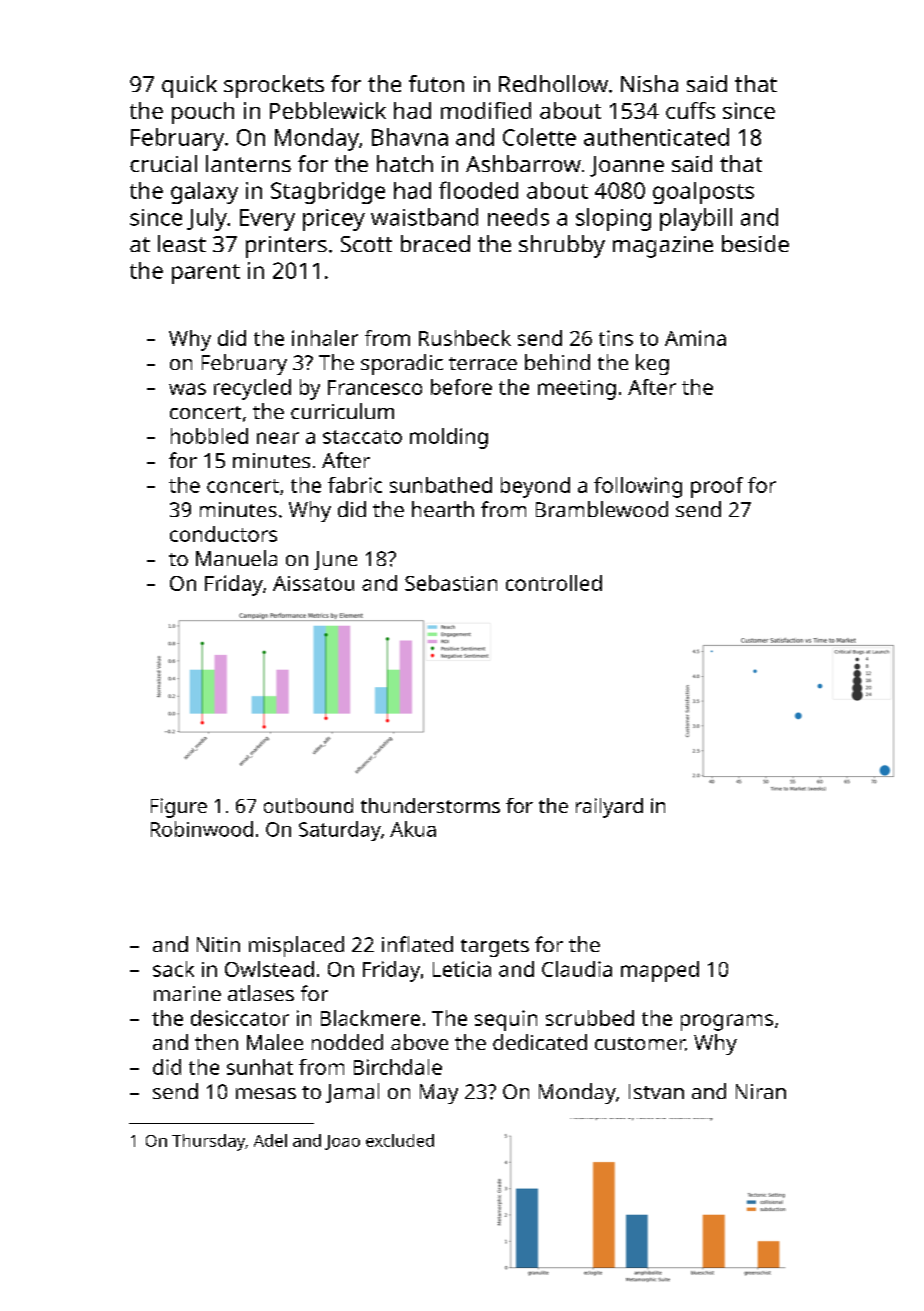 The height and width of the screenshot is (1311, 924). What do you see at coordinates (189, 86) in the screenshot?
I see `quick` at bounding box center [189, 86].
